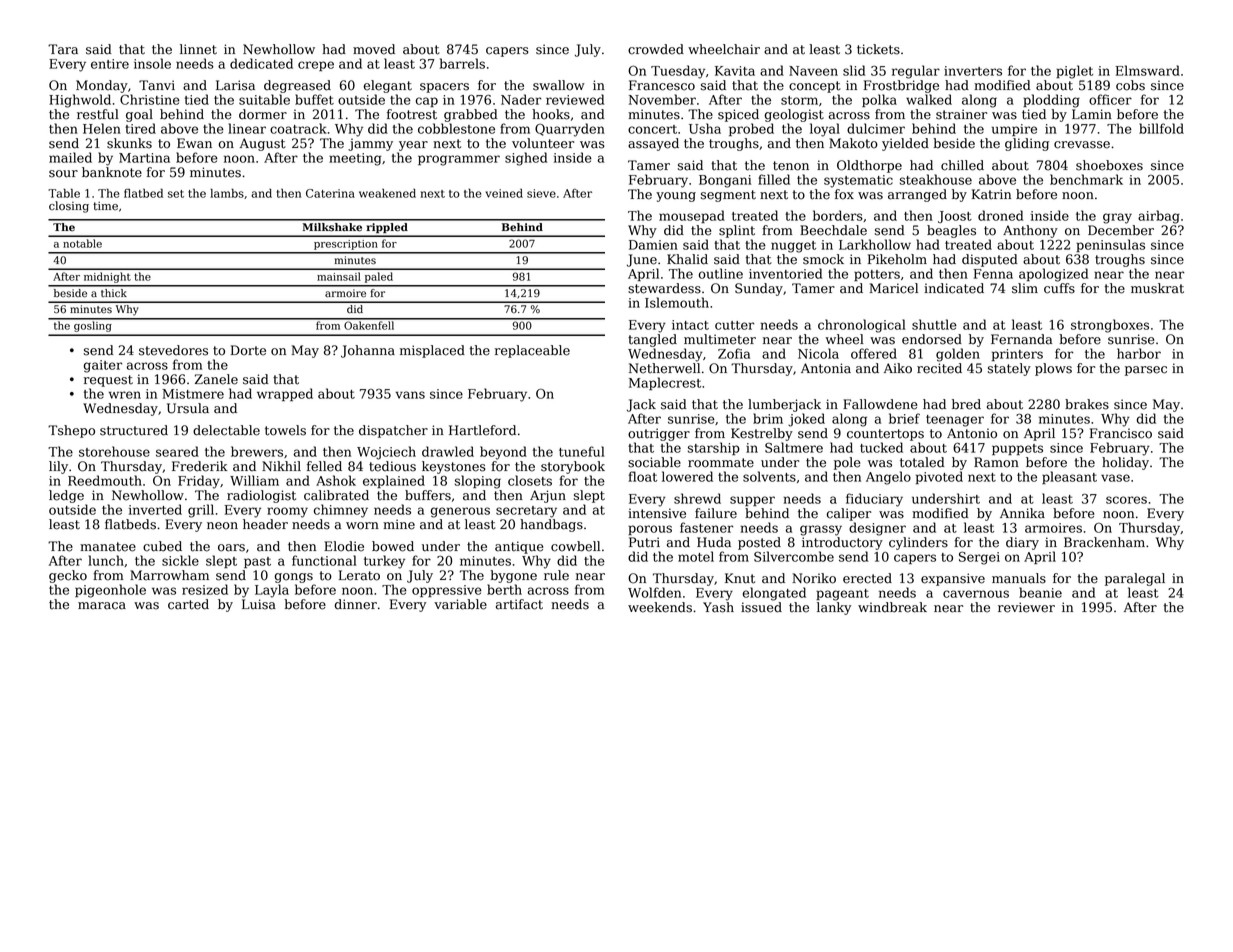 The width and height of the screenshot is (1233, 952). What do you see at coordinates (198, 49) in the screenshot?
I see `linnet` at bounding box center [198, 49].
